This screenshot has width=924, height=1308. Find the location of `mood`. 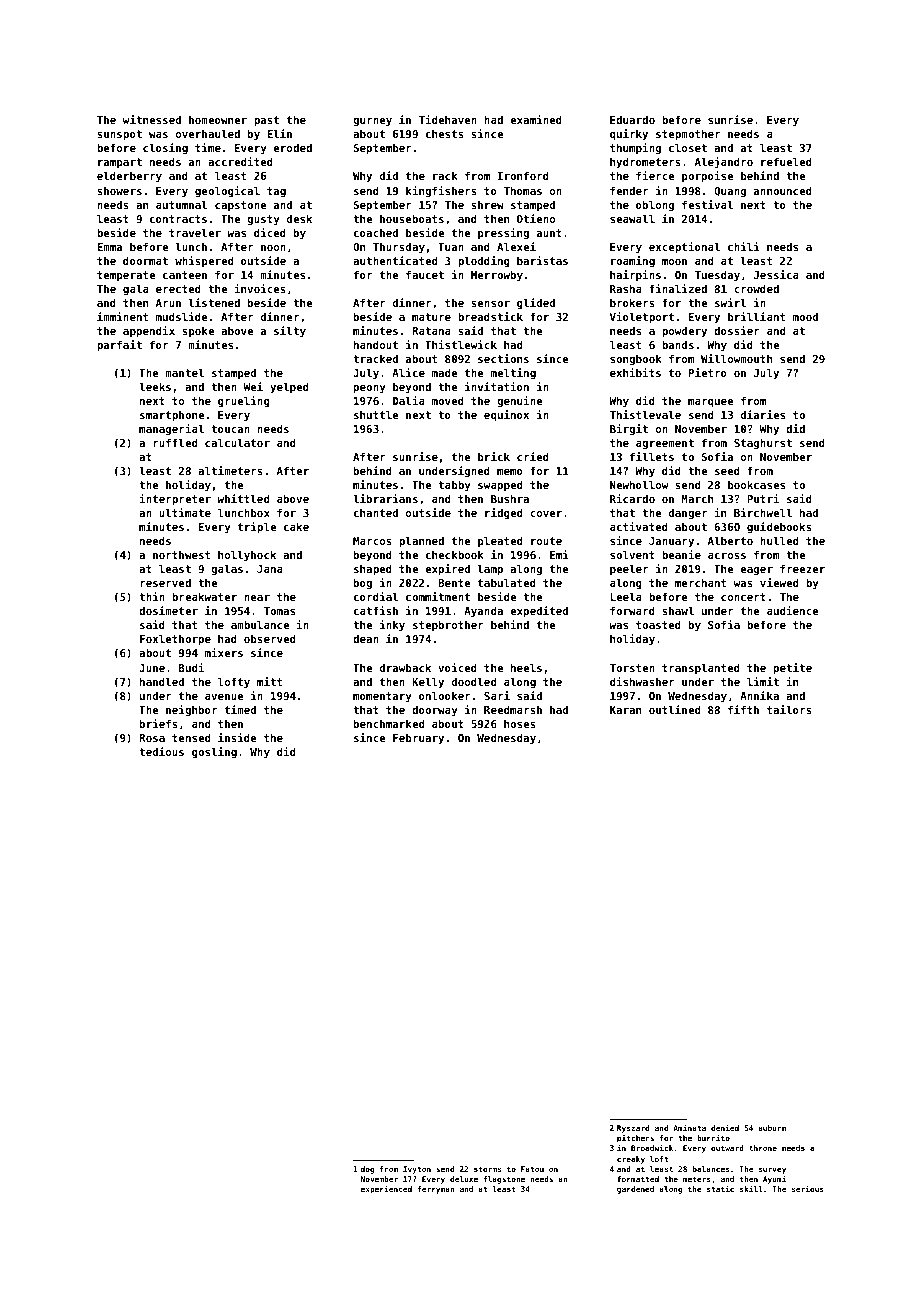

mood is located at coordinates (805, 316).
